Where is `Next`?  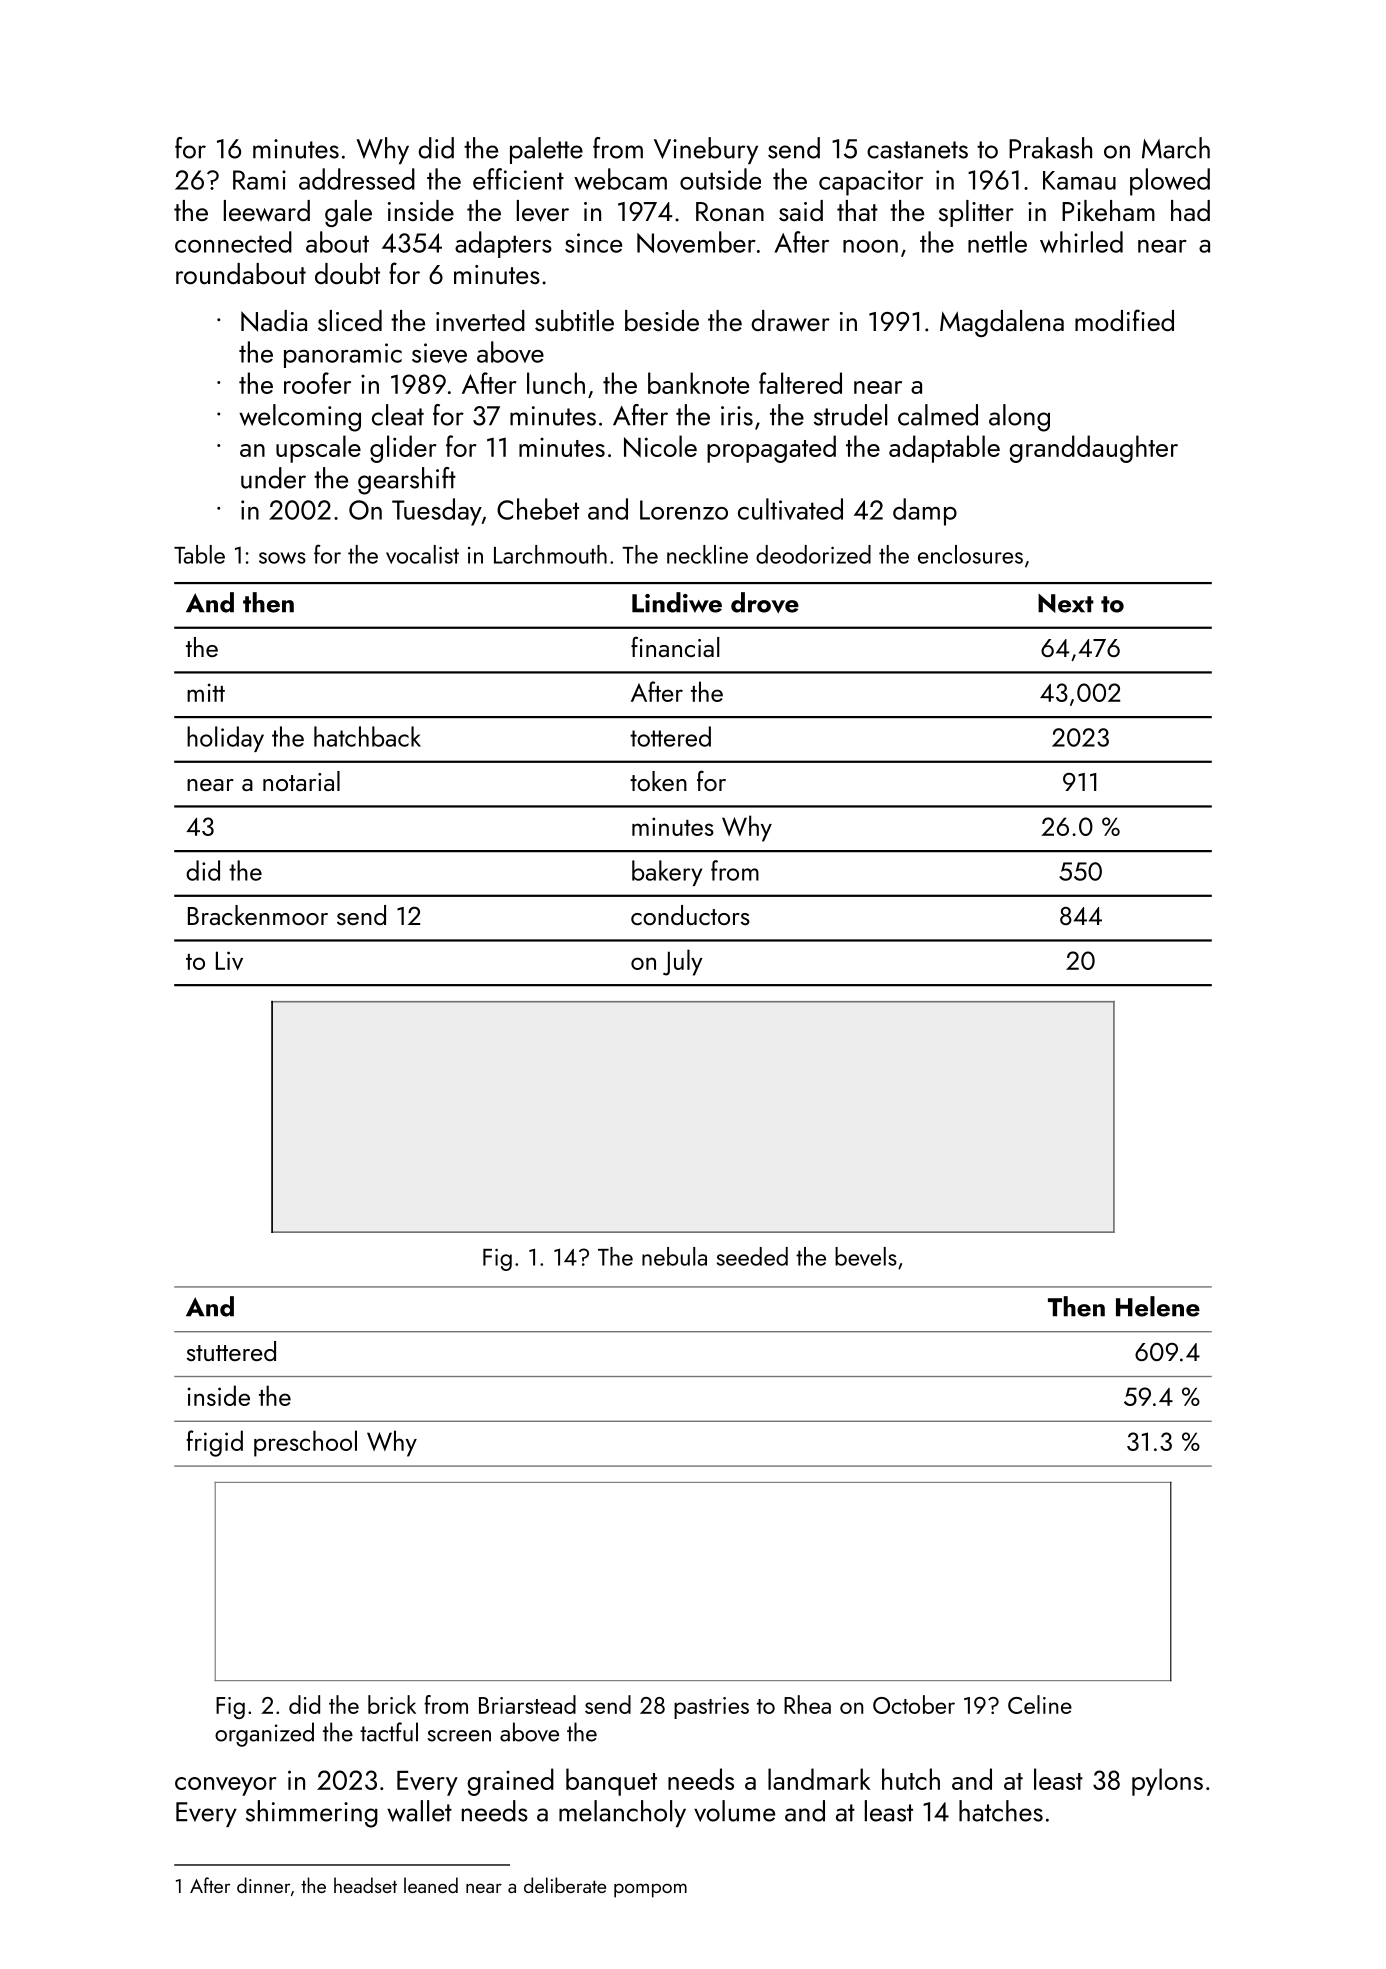
Next is located at coordinates (1066, 603).
